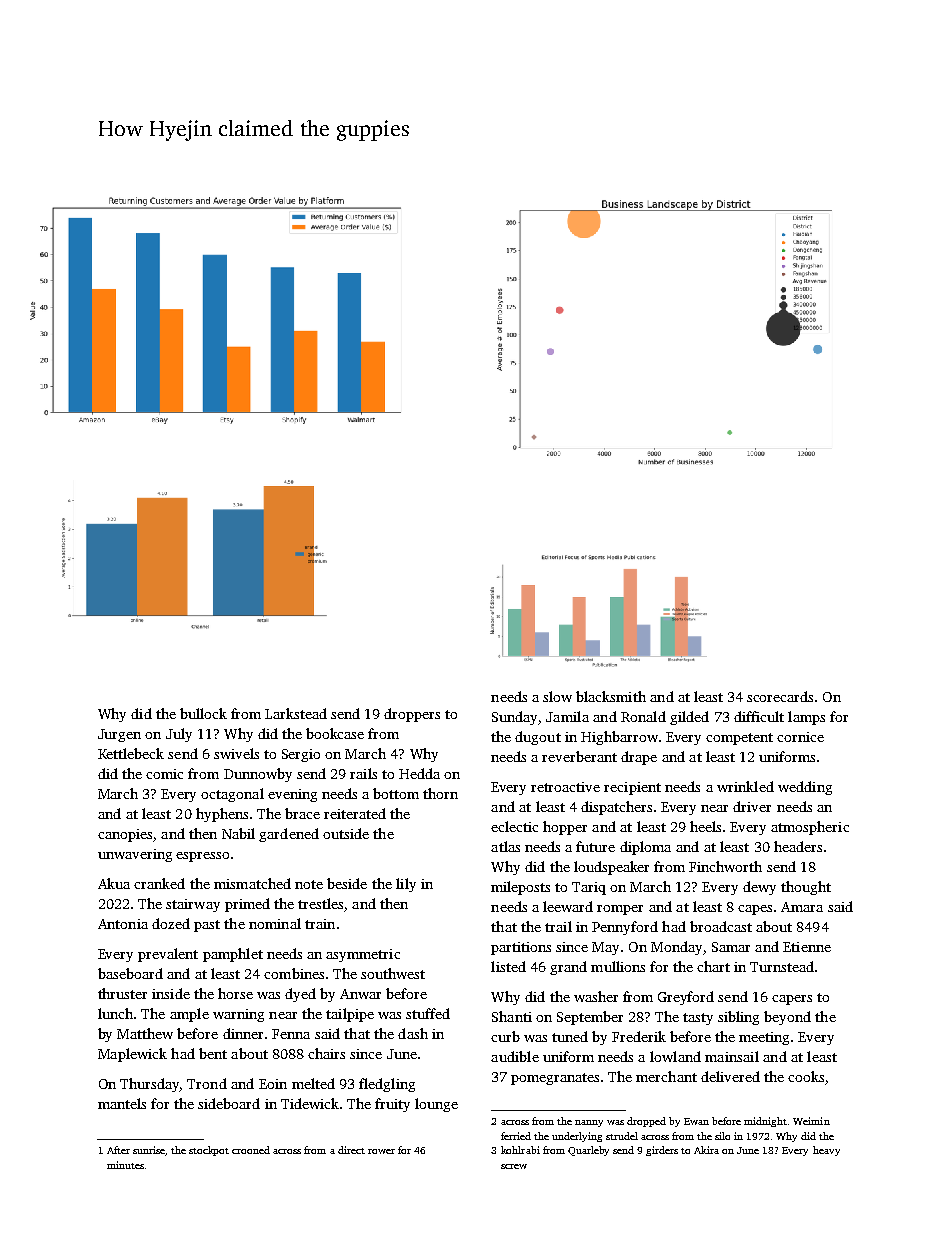 This image has height=1233, width=952. I want to click on beyond, so click(787, 1018).
